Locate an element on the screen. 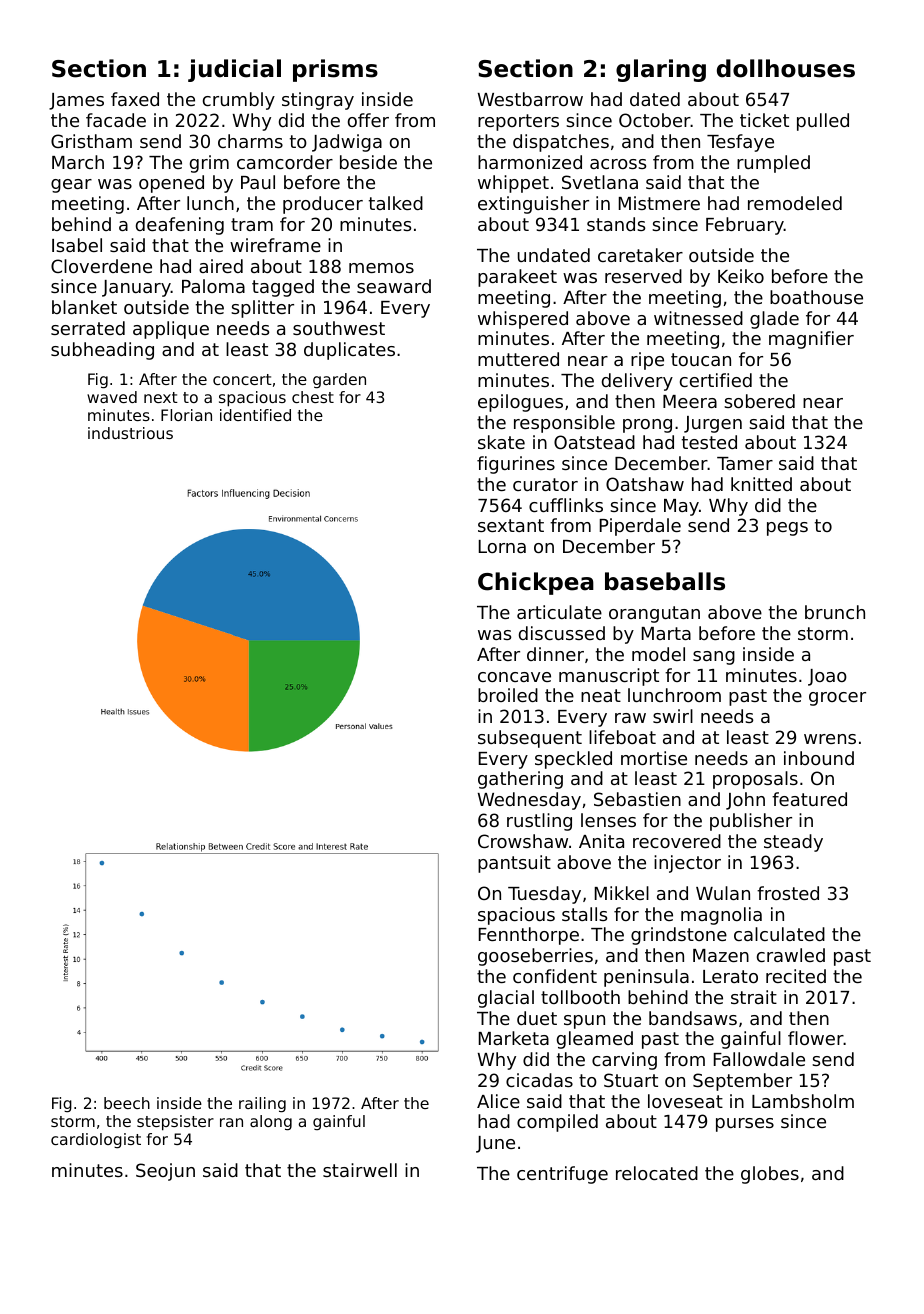  responsible is located at coordinates (564, 424).
